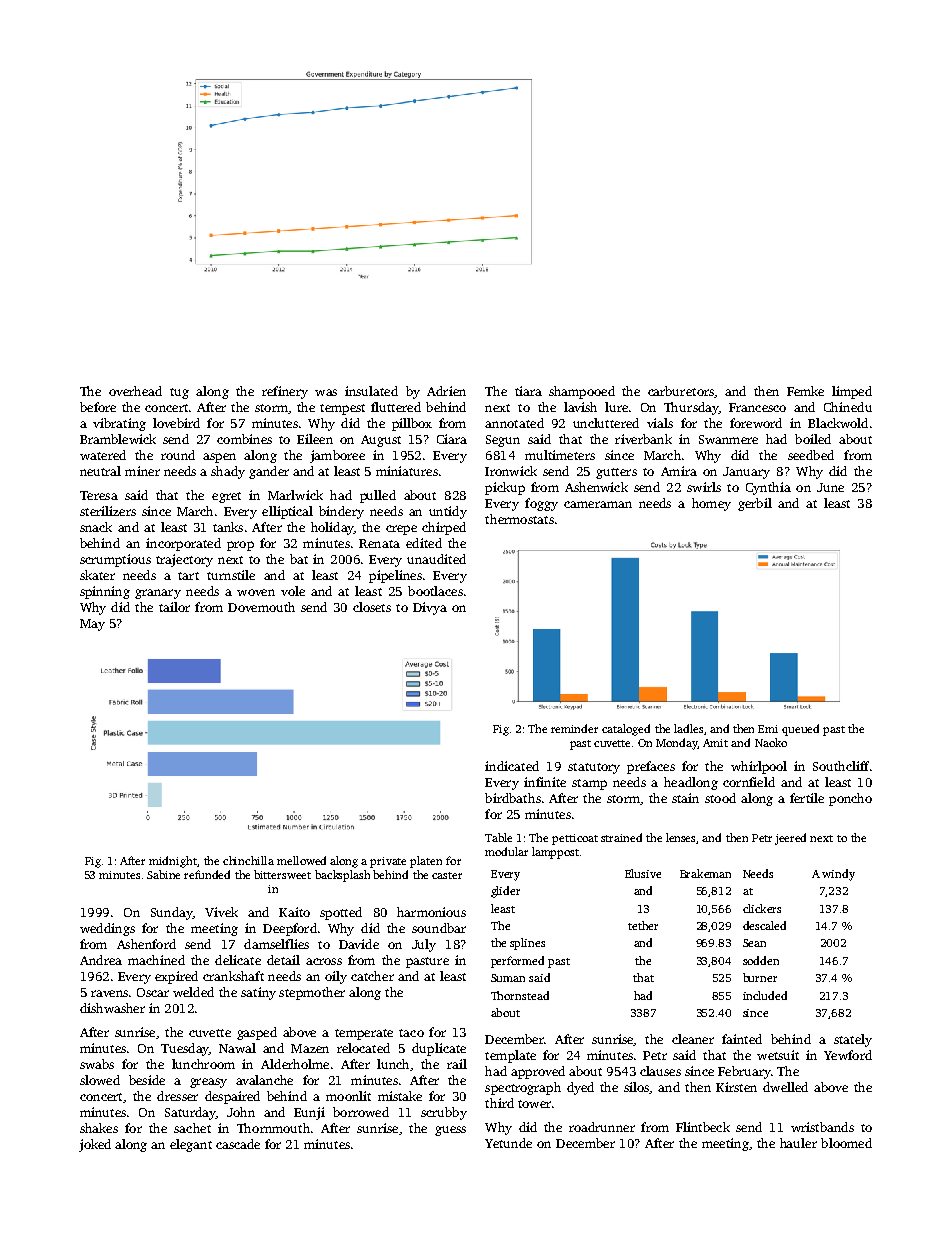 Image resolution: width=952 pixels, height=1233 pixels. I want to click on seedbed, so click(811, 455).
